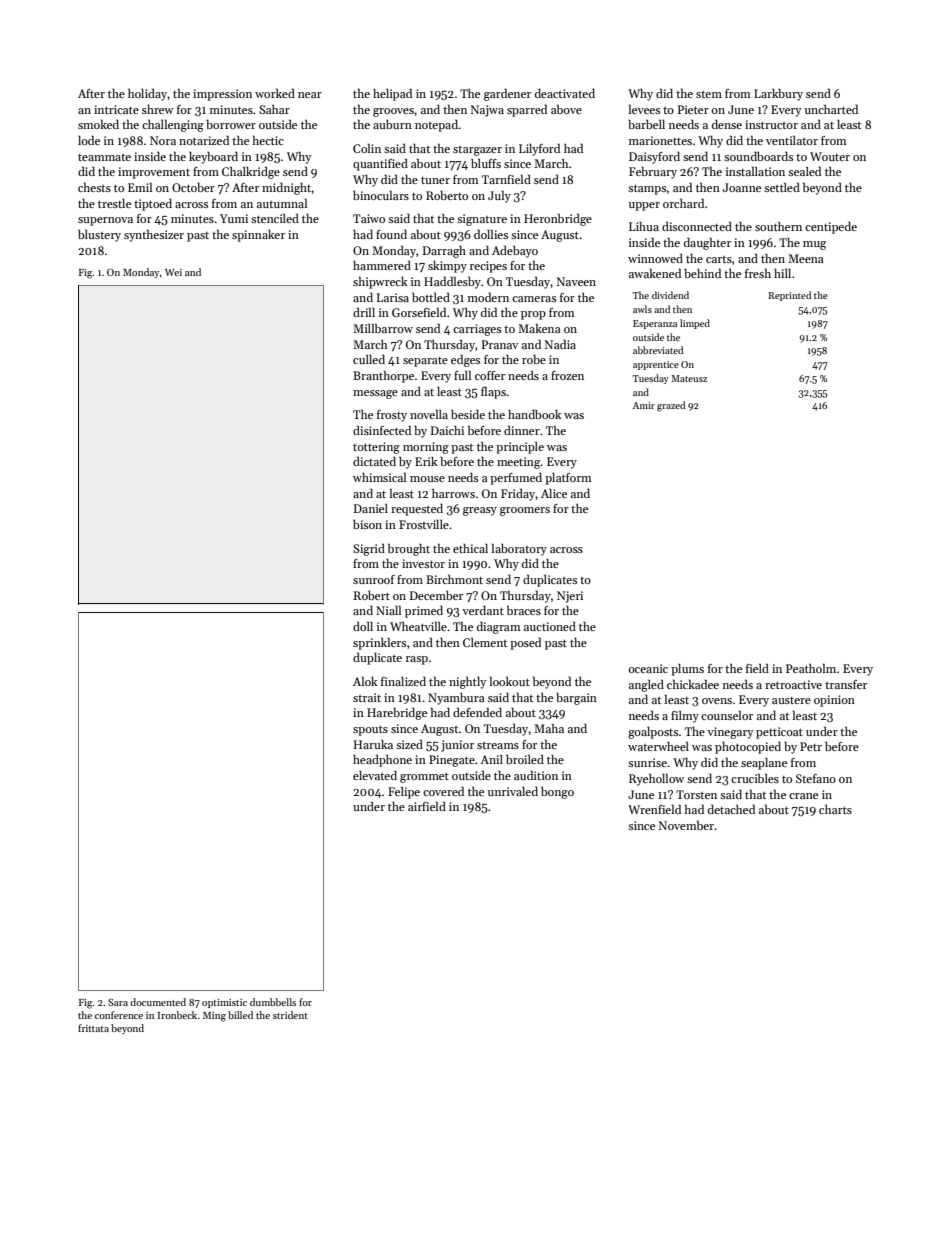 The height and width of the screenshot is (1233, 952). I want to click on dividend, so click(670, 295).
